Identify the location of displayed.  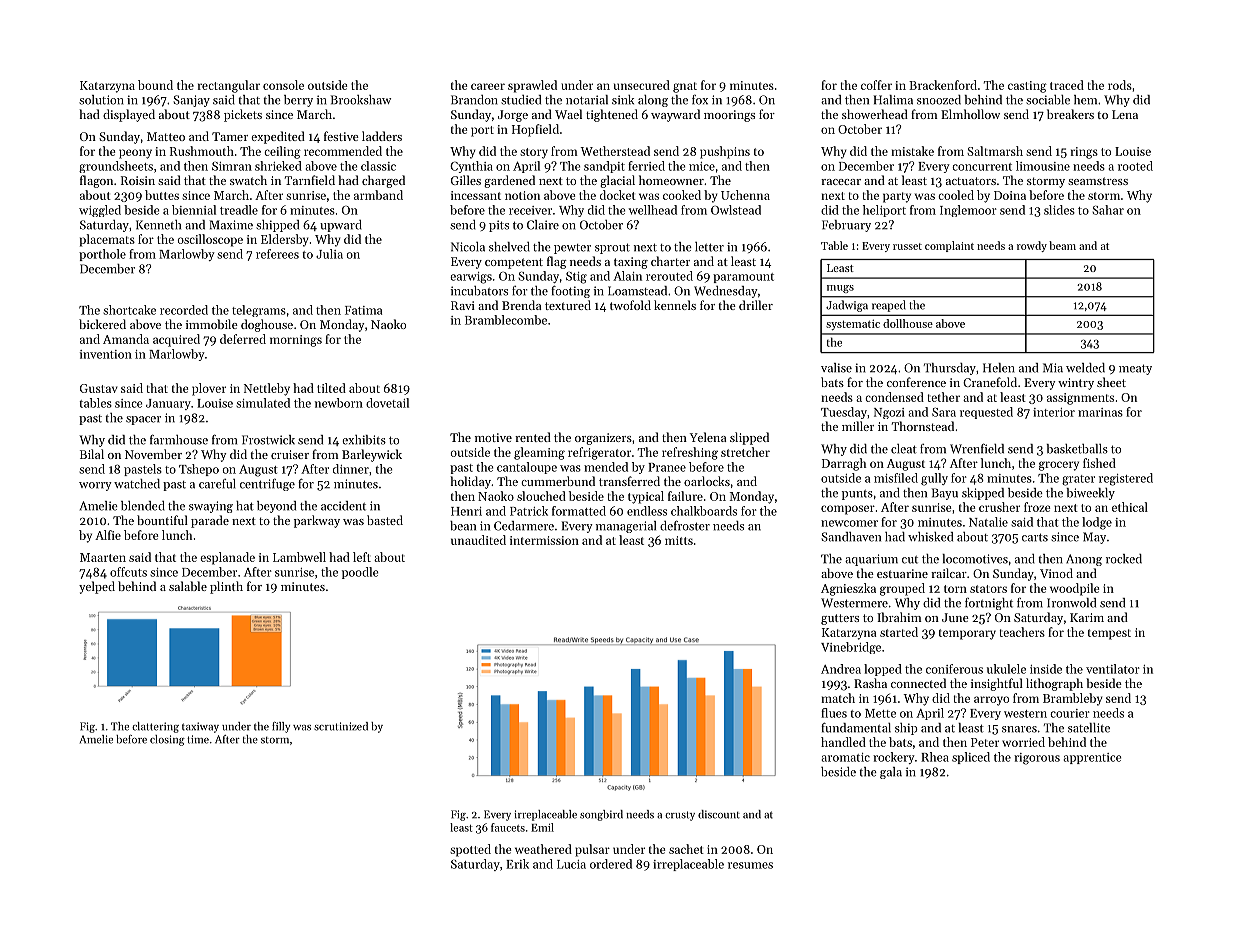
(129, 115).
